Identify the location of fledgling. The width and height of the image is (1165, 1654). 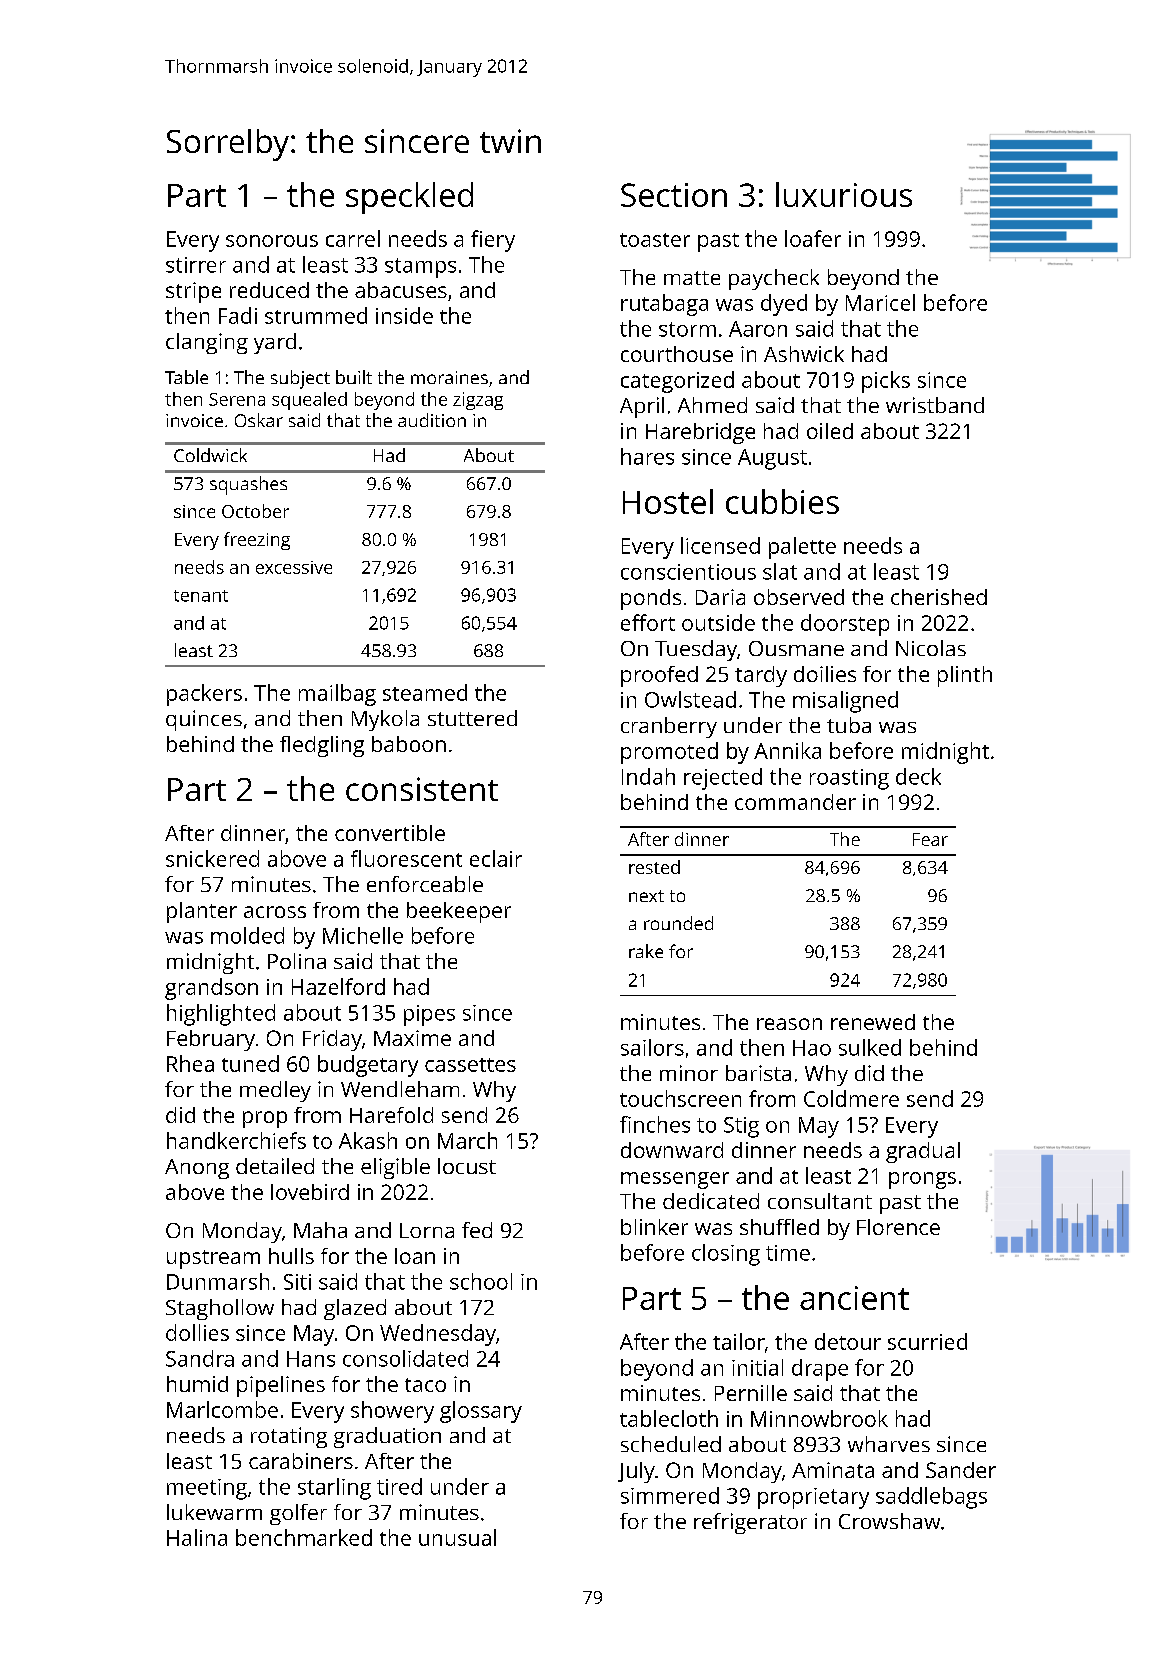
(322, 746).
